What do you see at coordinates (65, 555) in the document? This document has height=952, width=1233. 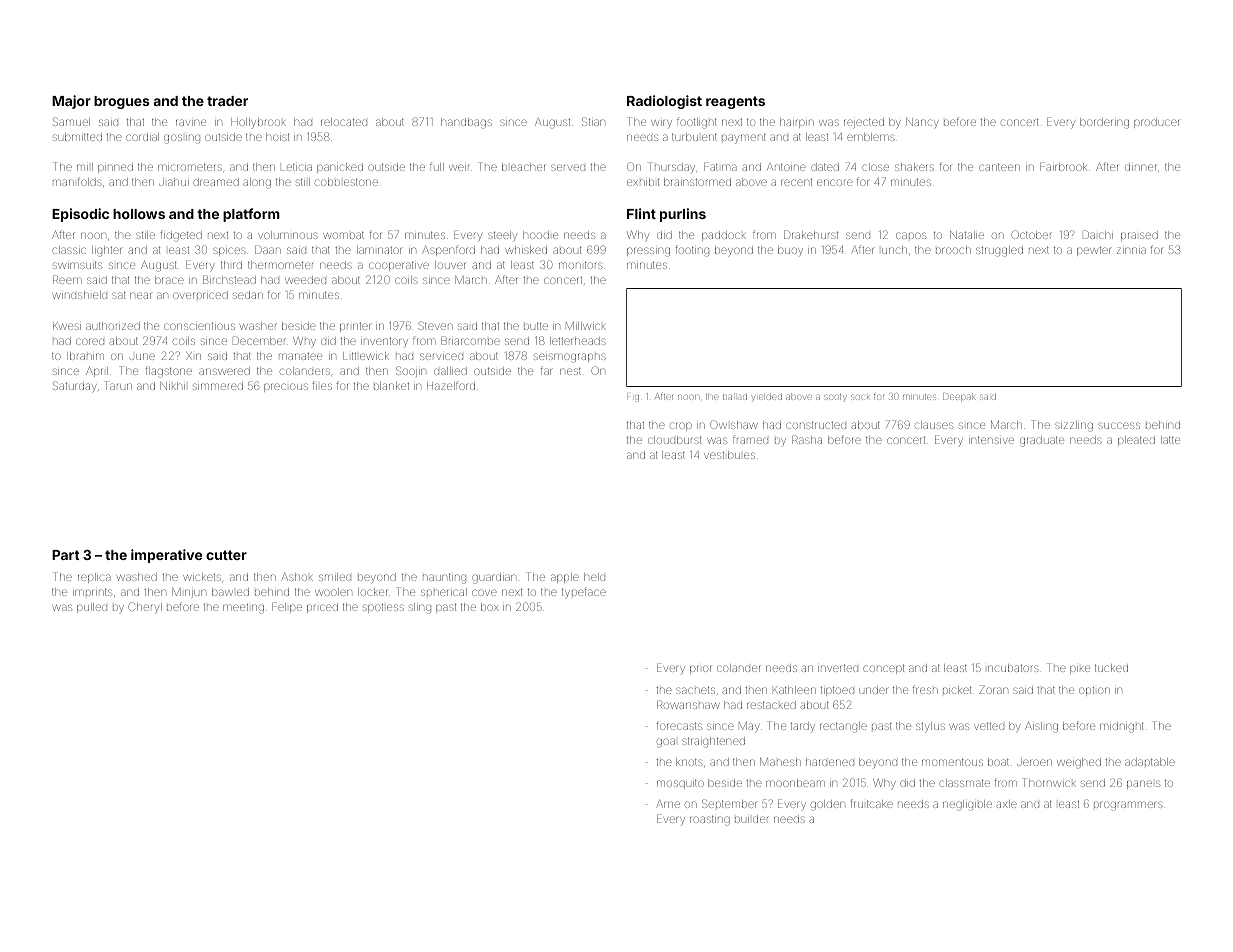 I see `Part` at bounding box center [65, 555].
